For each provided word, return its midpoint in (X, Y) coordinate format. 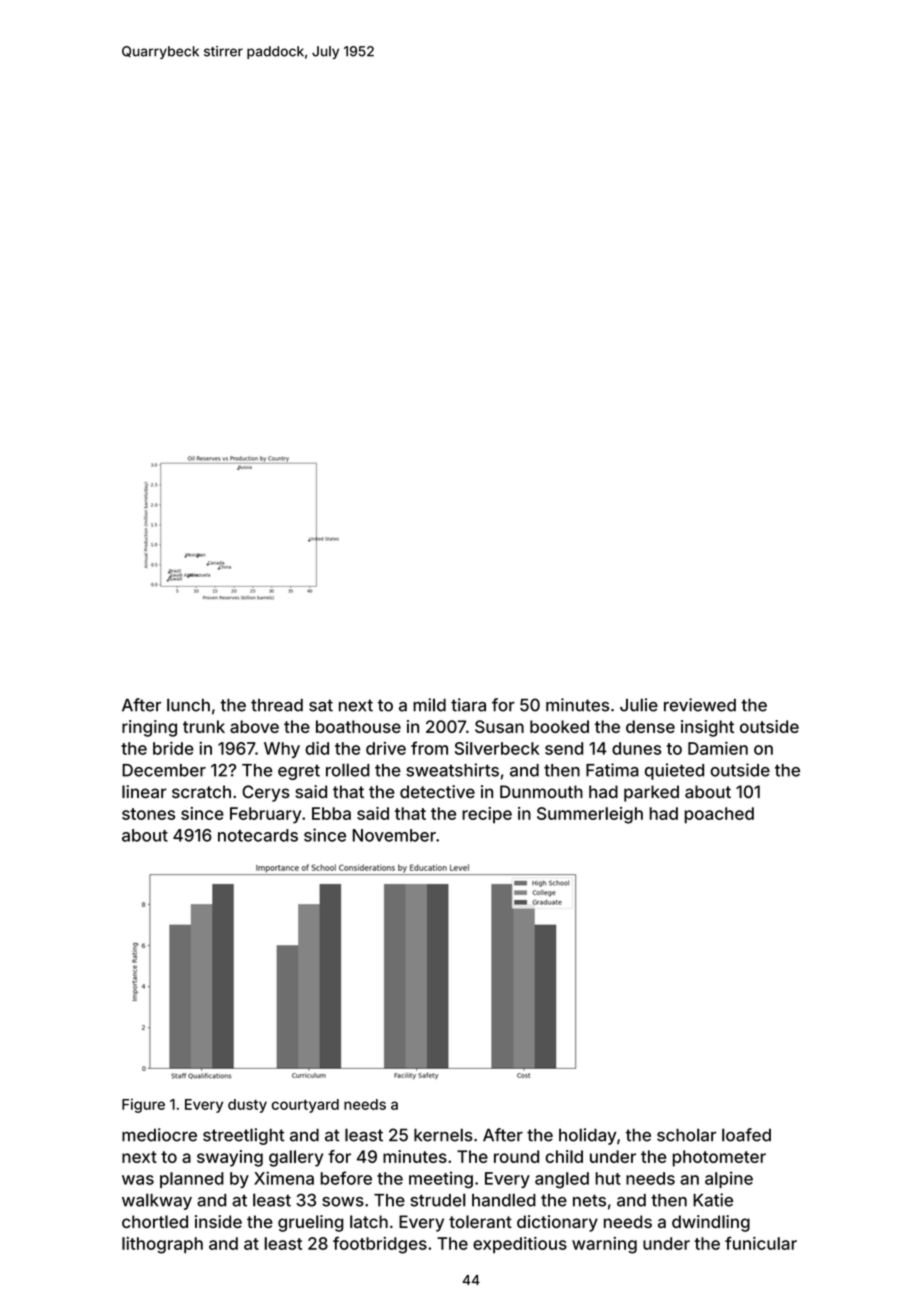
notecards (258, 835)
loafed (746, 1135)
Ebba (331, 813)
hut (608, 1178)
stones (148, 814)
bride (173, 748)
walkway (157, 1201)
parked (651, 793)
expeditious (520, 1245)
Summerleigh (590, 815)
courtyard (305, 1106)
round (516, 1156)
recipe (487, 815)
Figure (143, 1105)
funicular (761, 1243)
